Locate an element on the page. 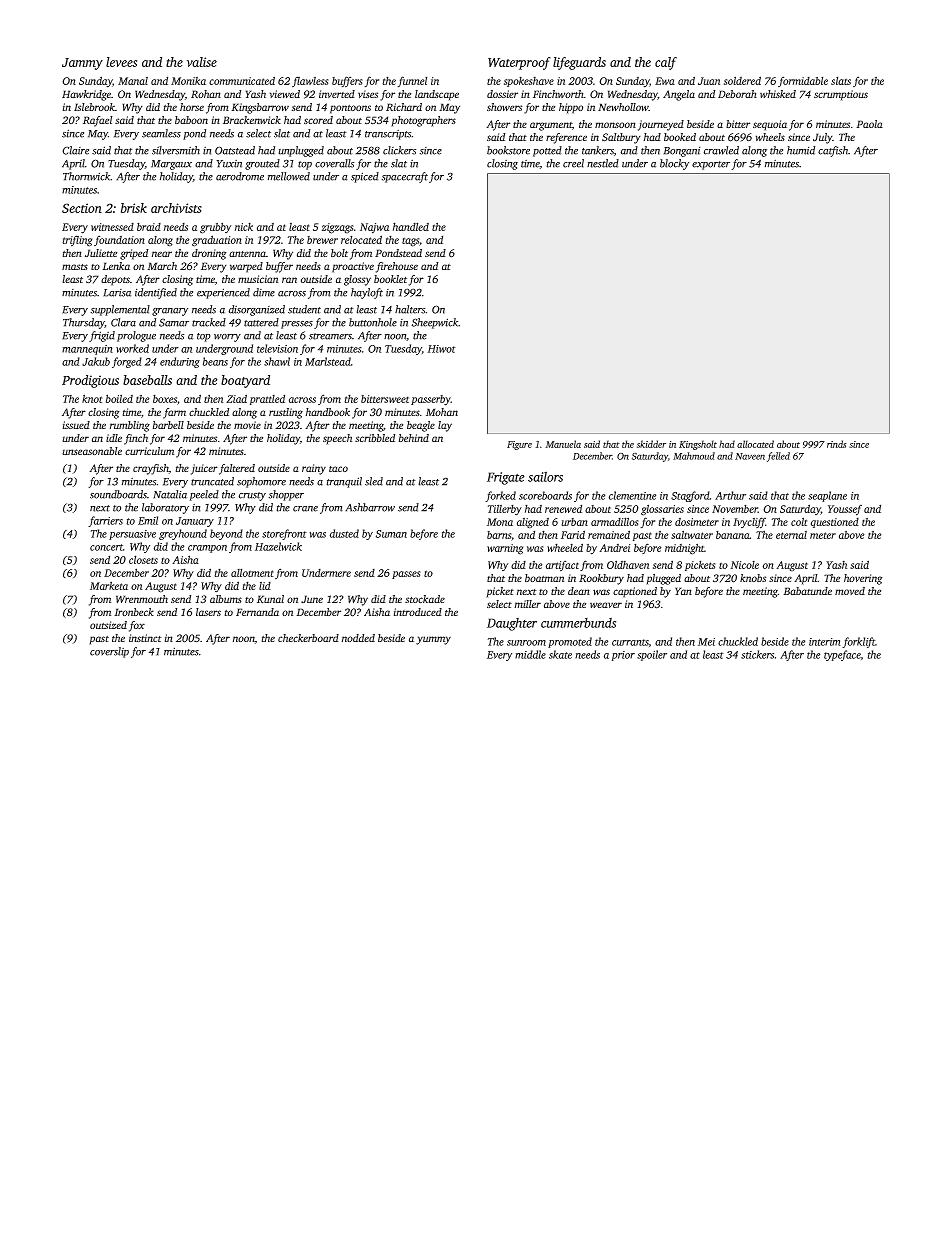 The image size is (952, 1233). flawless is located at coordinates (310, 81).
